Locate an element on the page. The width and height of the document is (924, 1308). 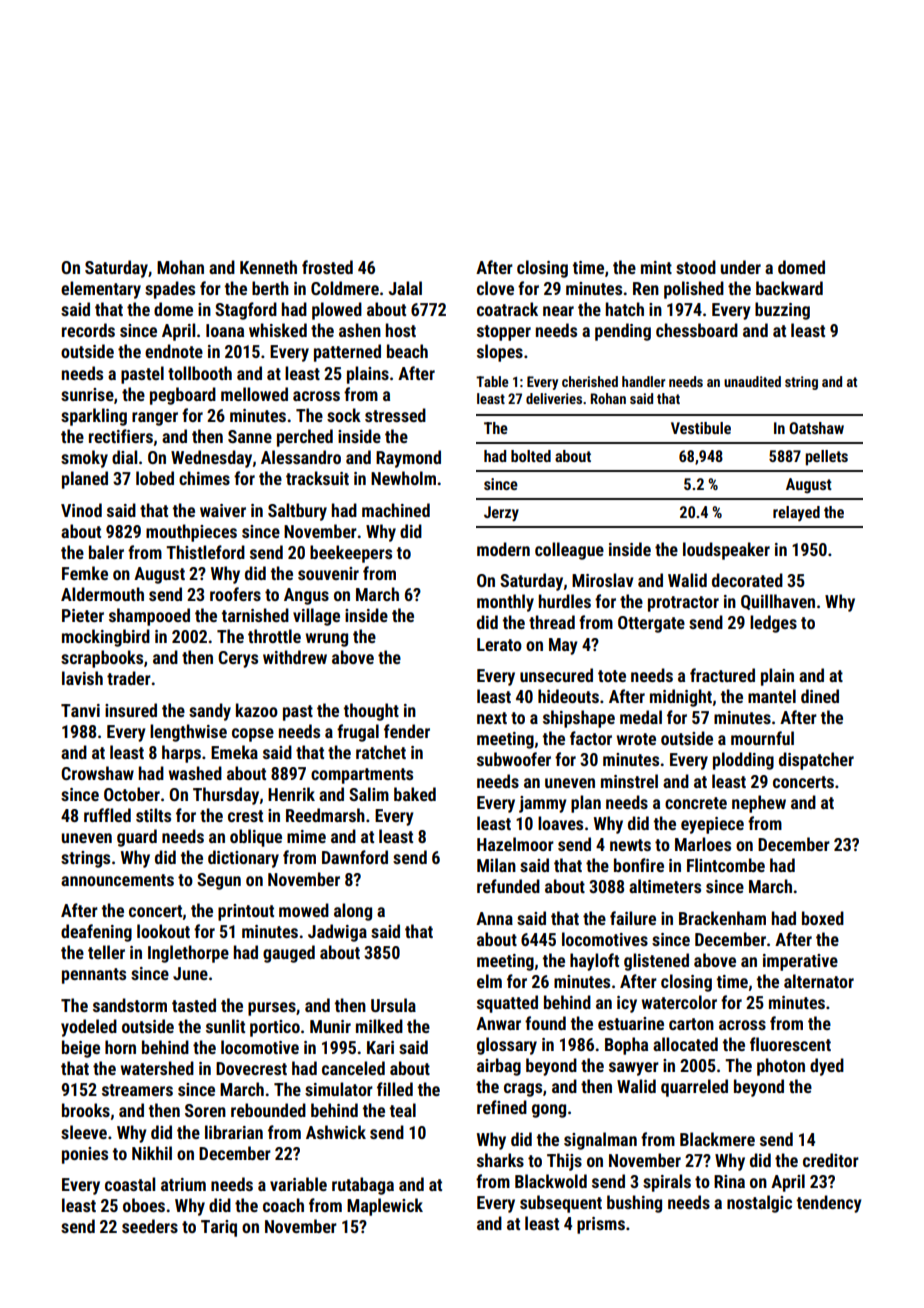
dispatcher is located at coordinates (816, 761).
